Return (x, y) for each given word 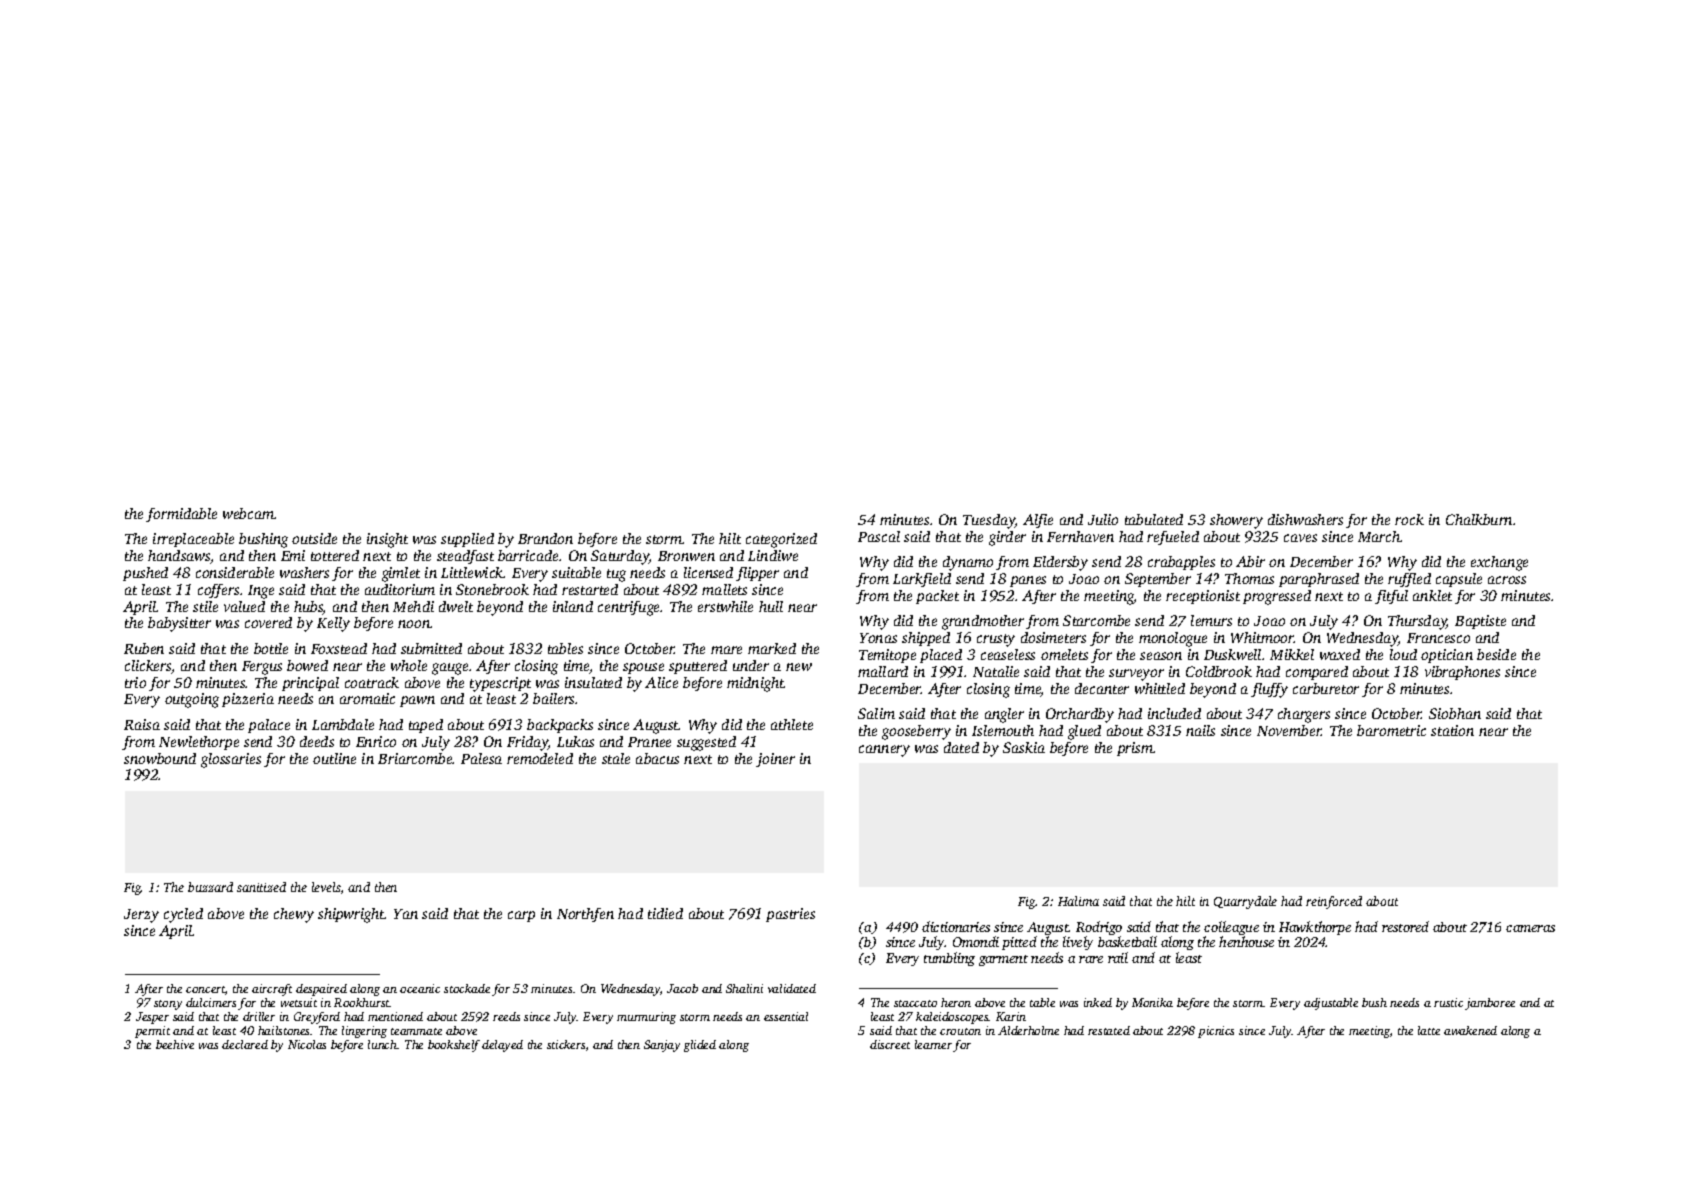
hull (771, 606)
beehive (175, 1044)
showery (1236, 521)
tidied (665, 913)
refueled (1173, 538)
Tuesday (989, 521)
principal (310, 684)
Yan (406, 914)
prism (1135, 749)
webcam (248, 513)
